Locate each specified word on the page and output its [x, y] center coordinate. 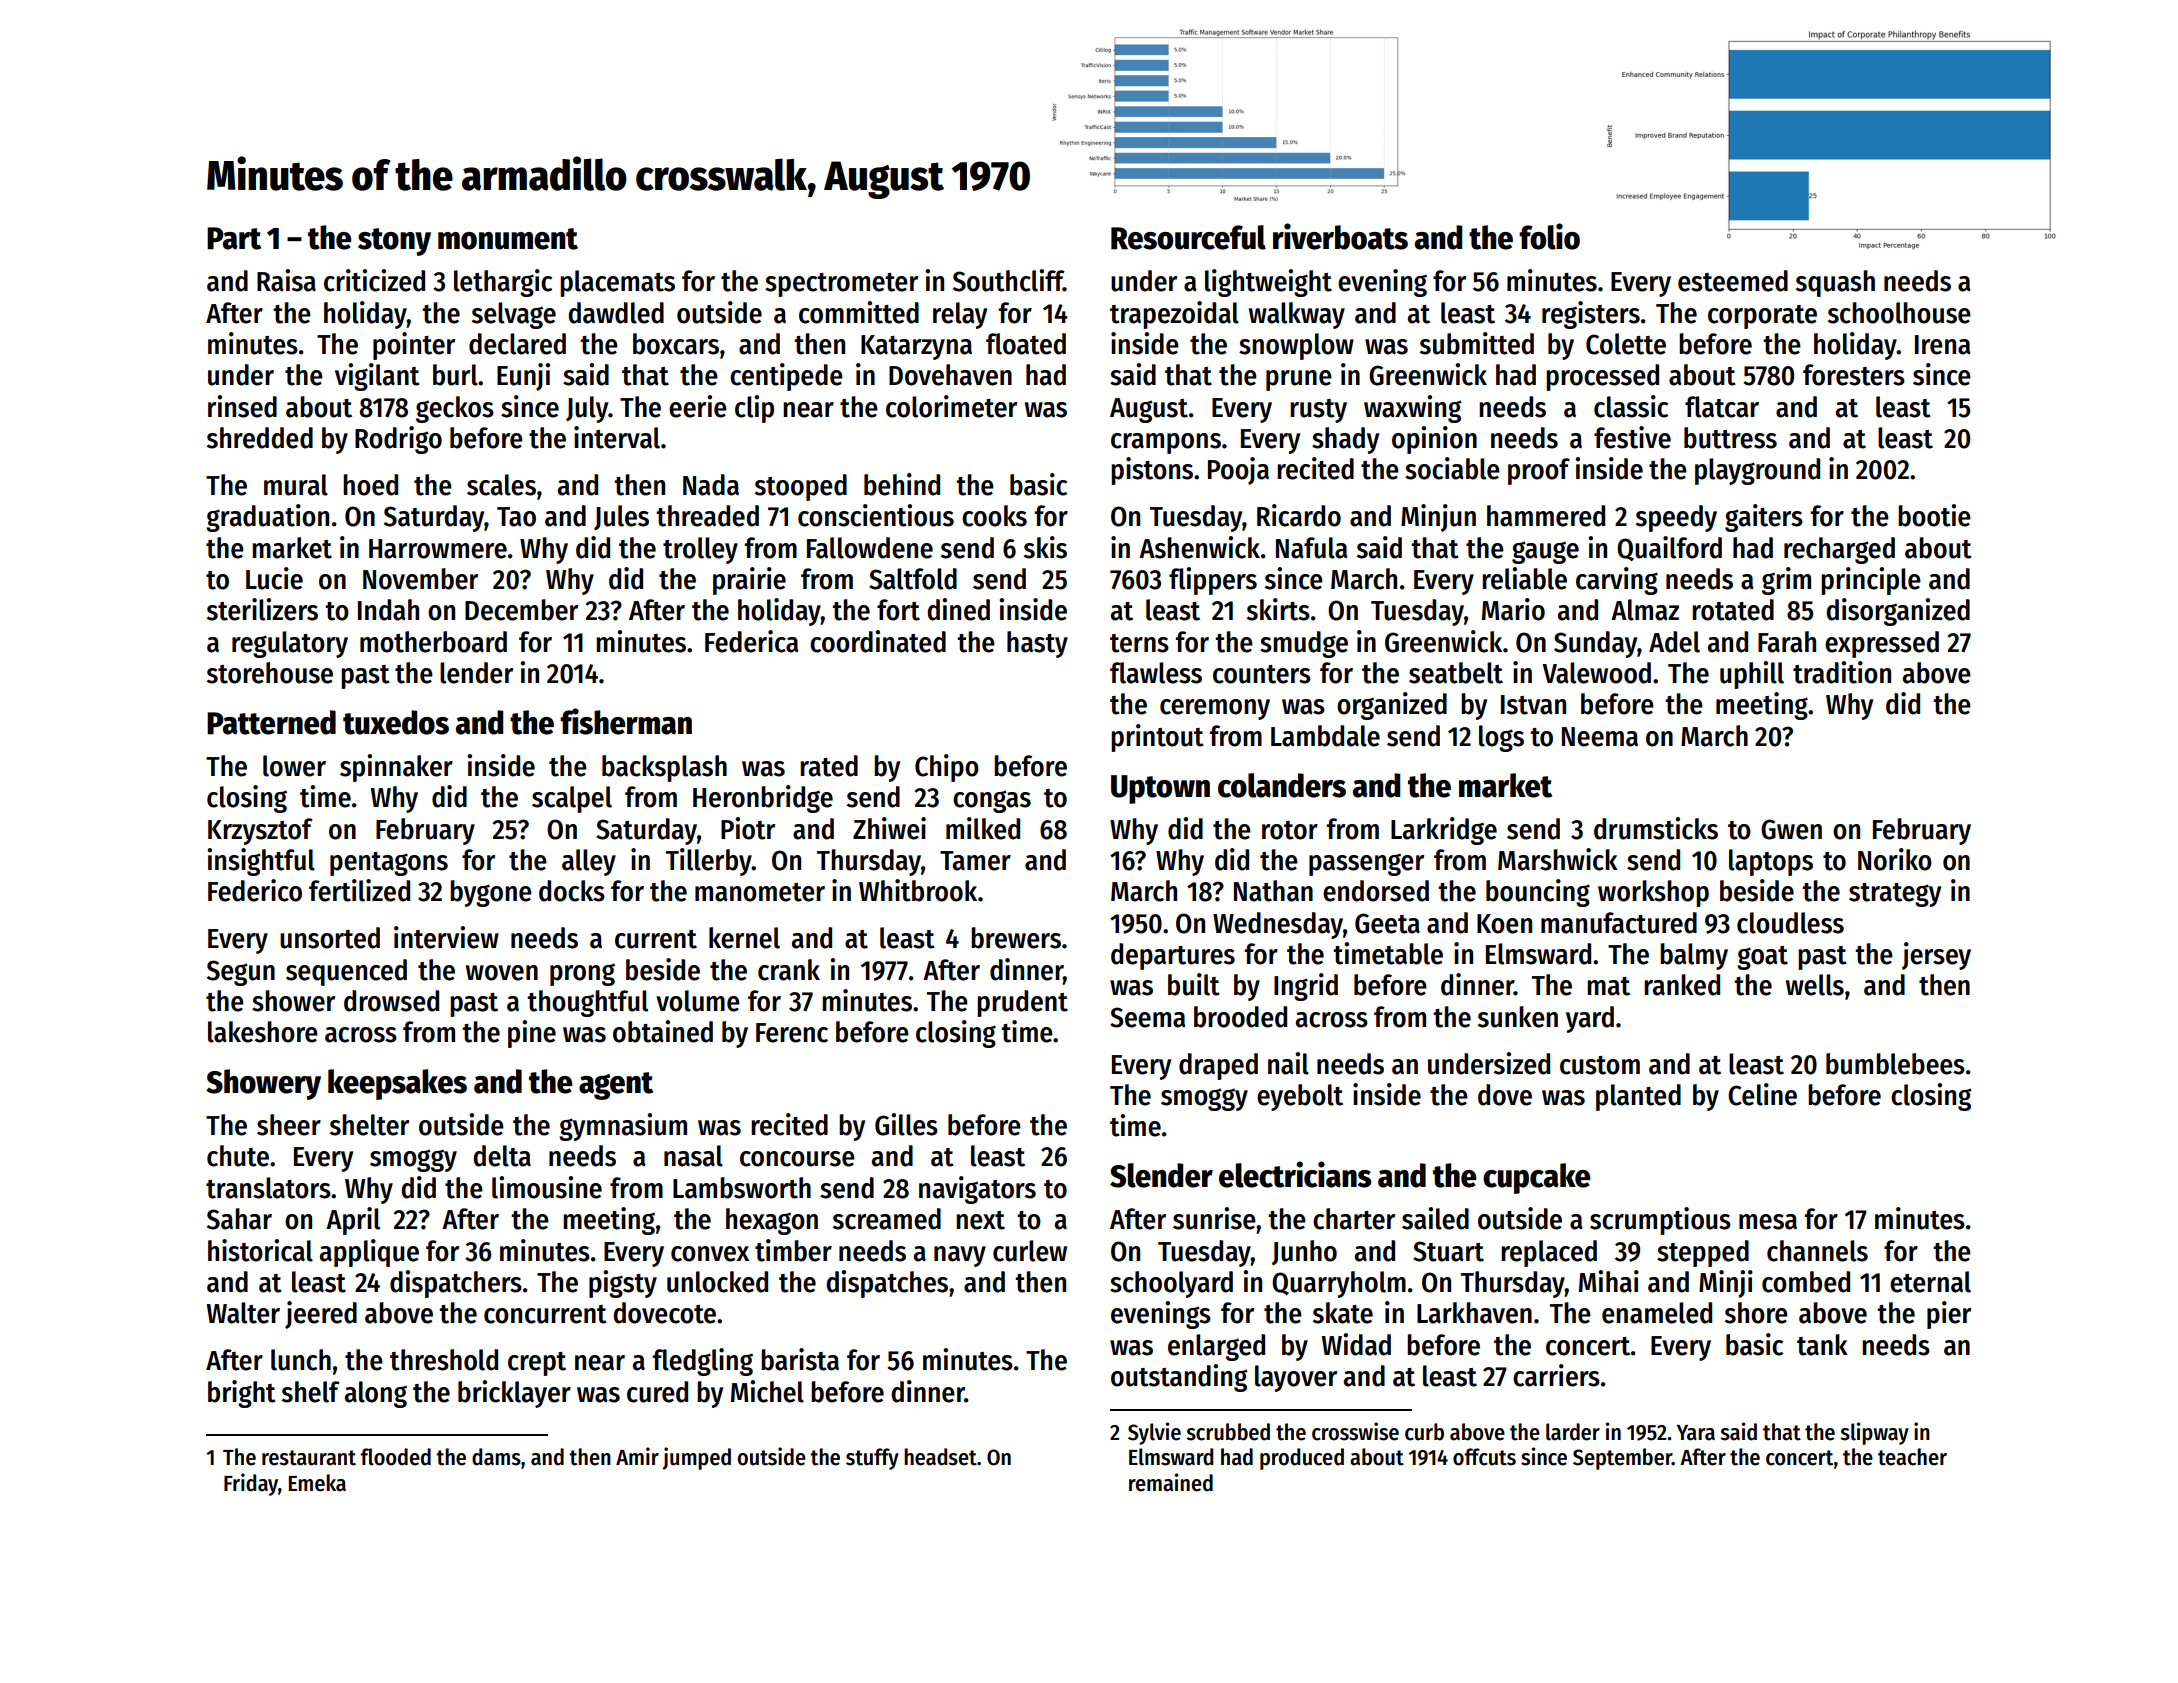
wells [1815, 985]
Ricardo [1299, 515]
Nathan [1273, 891]
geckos [455, 409]
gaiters [1764, 518]
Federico [255, 890]
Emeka [317, 1483]
